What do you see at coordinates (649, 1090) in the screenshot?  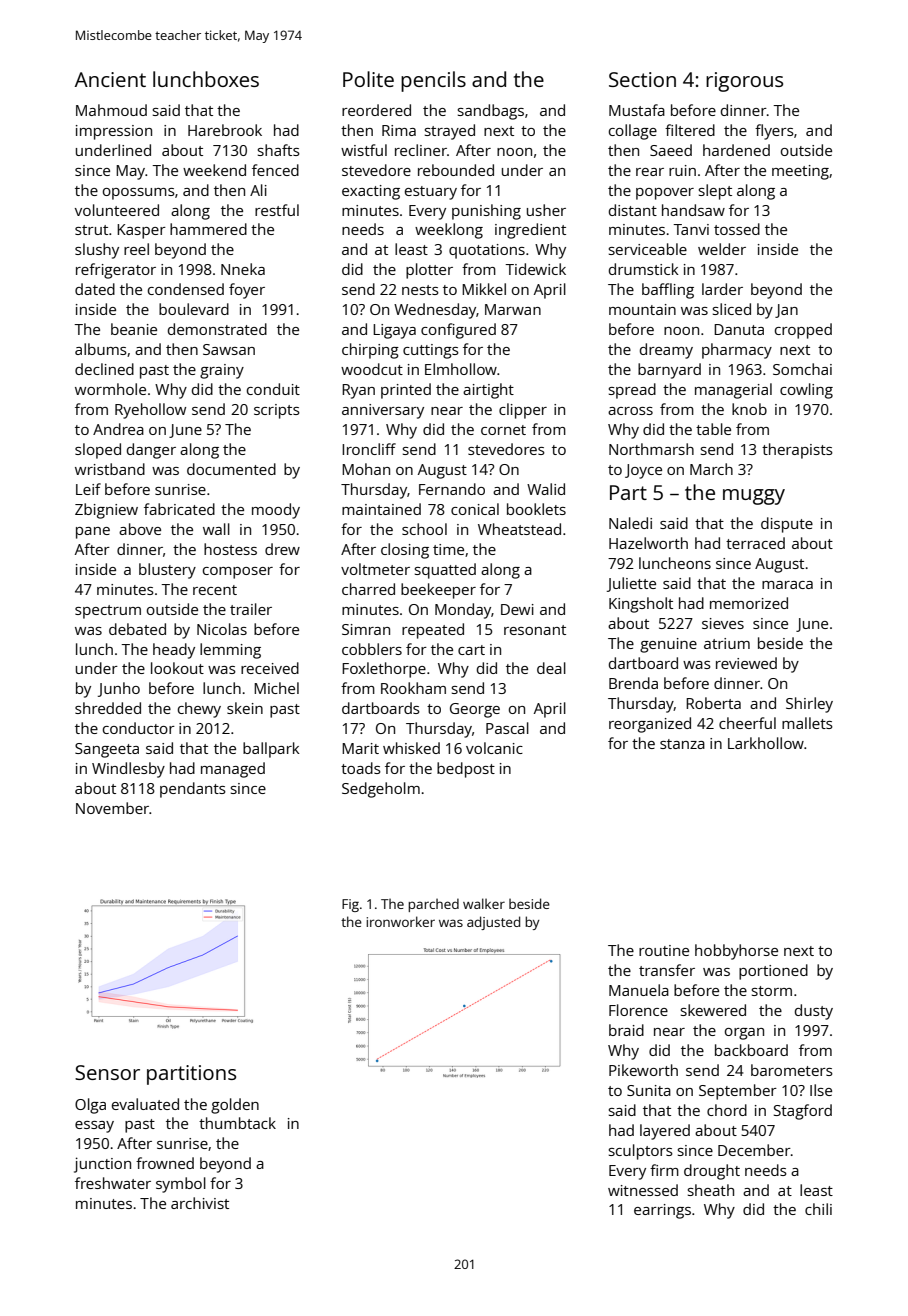 I see `Sunita` at bounding box center [649, 1090].
